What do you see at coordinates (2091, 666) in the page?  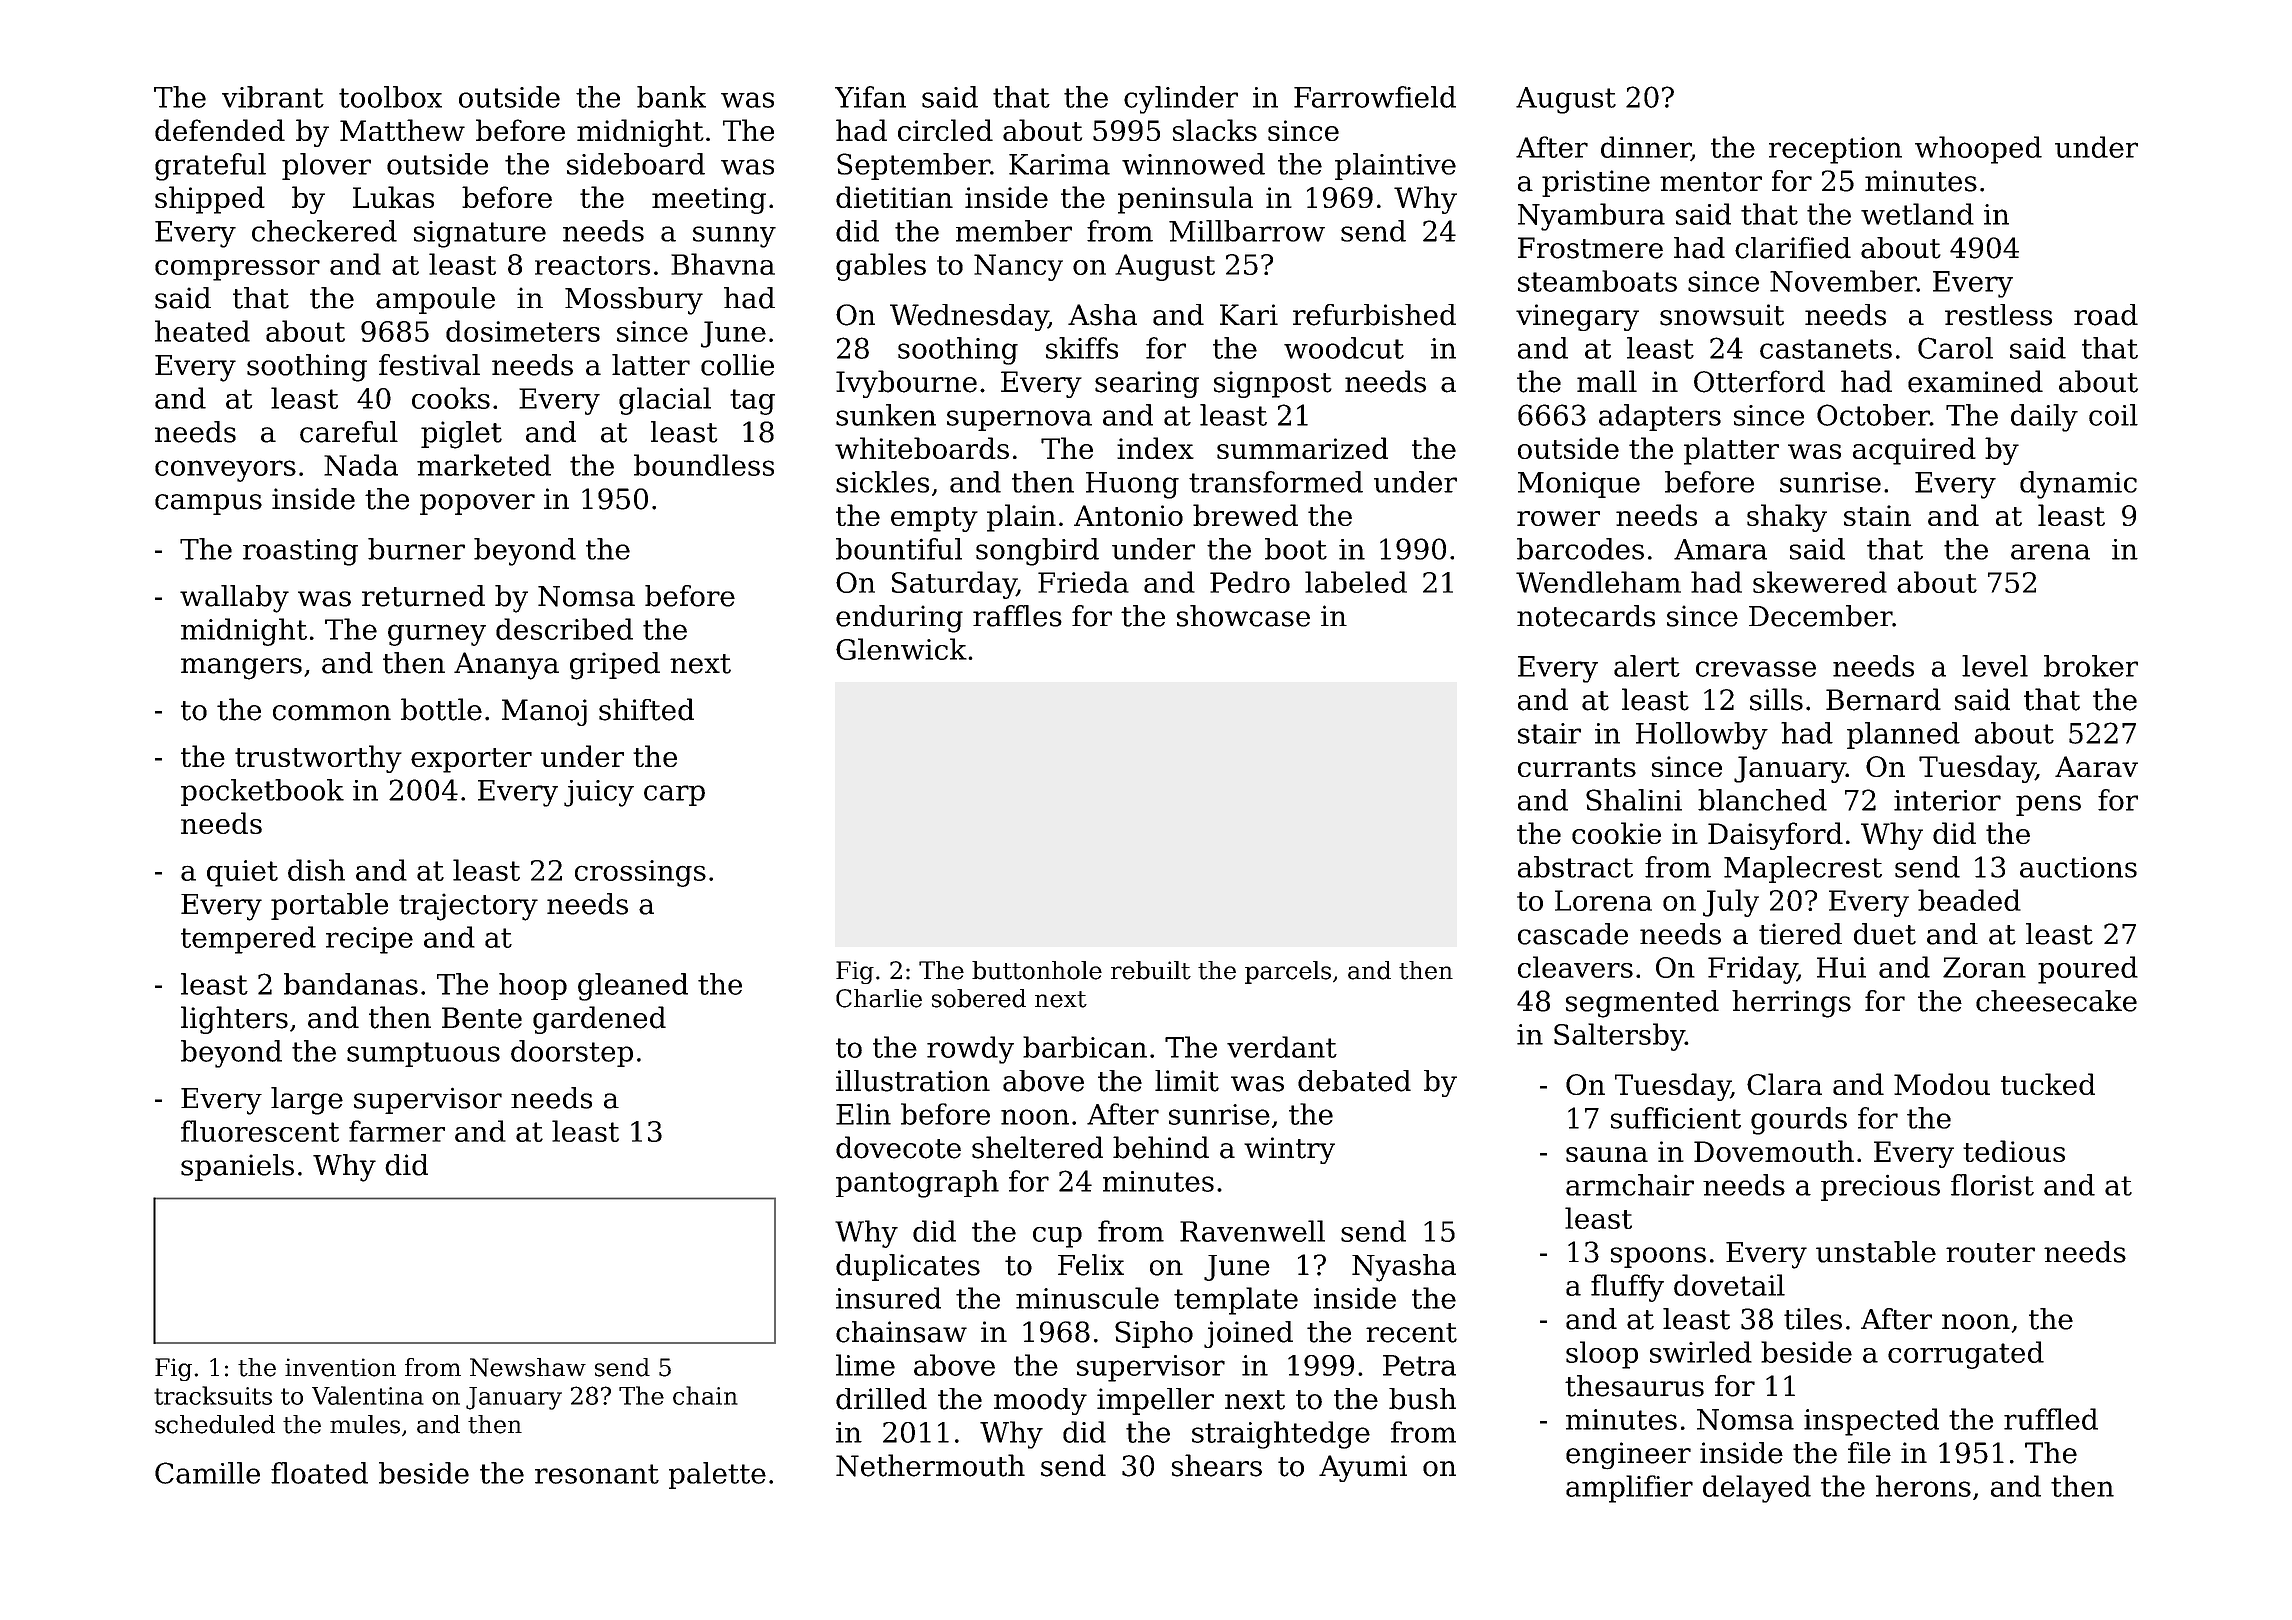 I see `broker` at bounding box center [2091, 666].
